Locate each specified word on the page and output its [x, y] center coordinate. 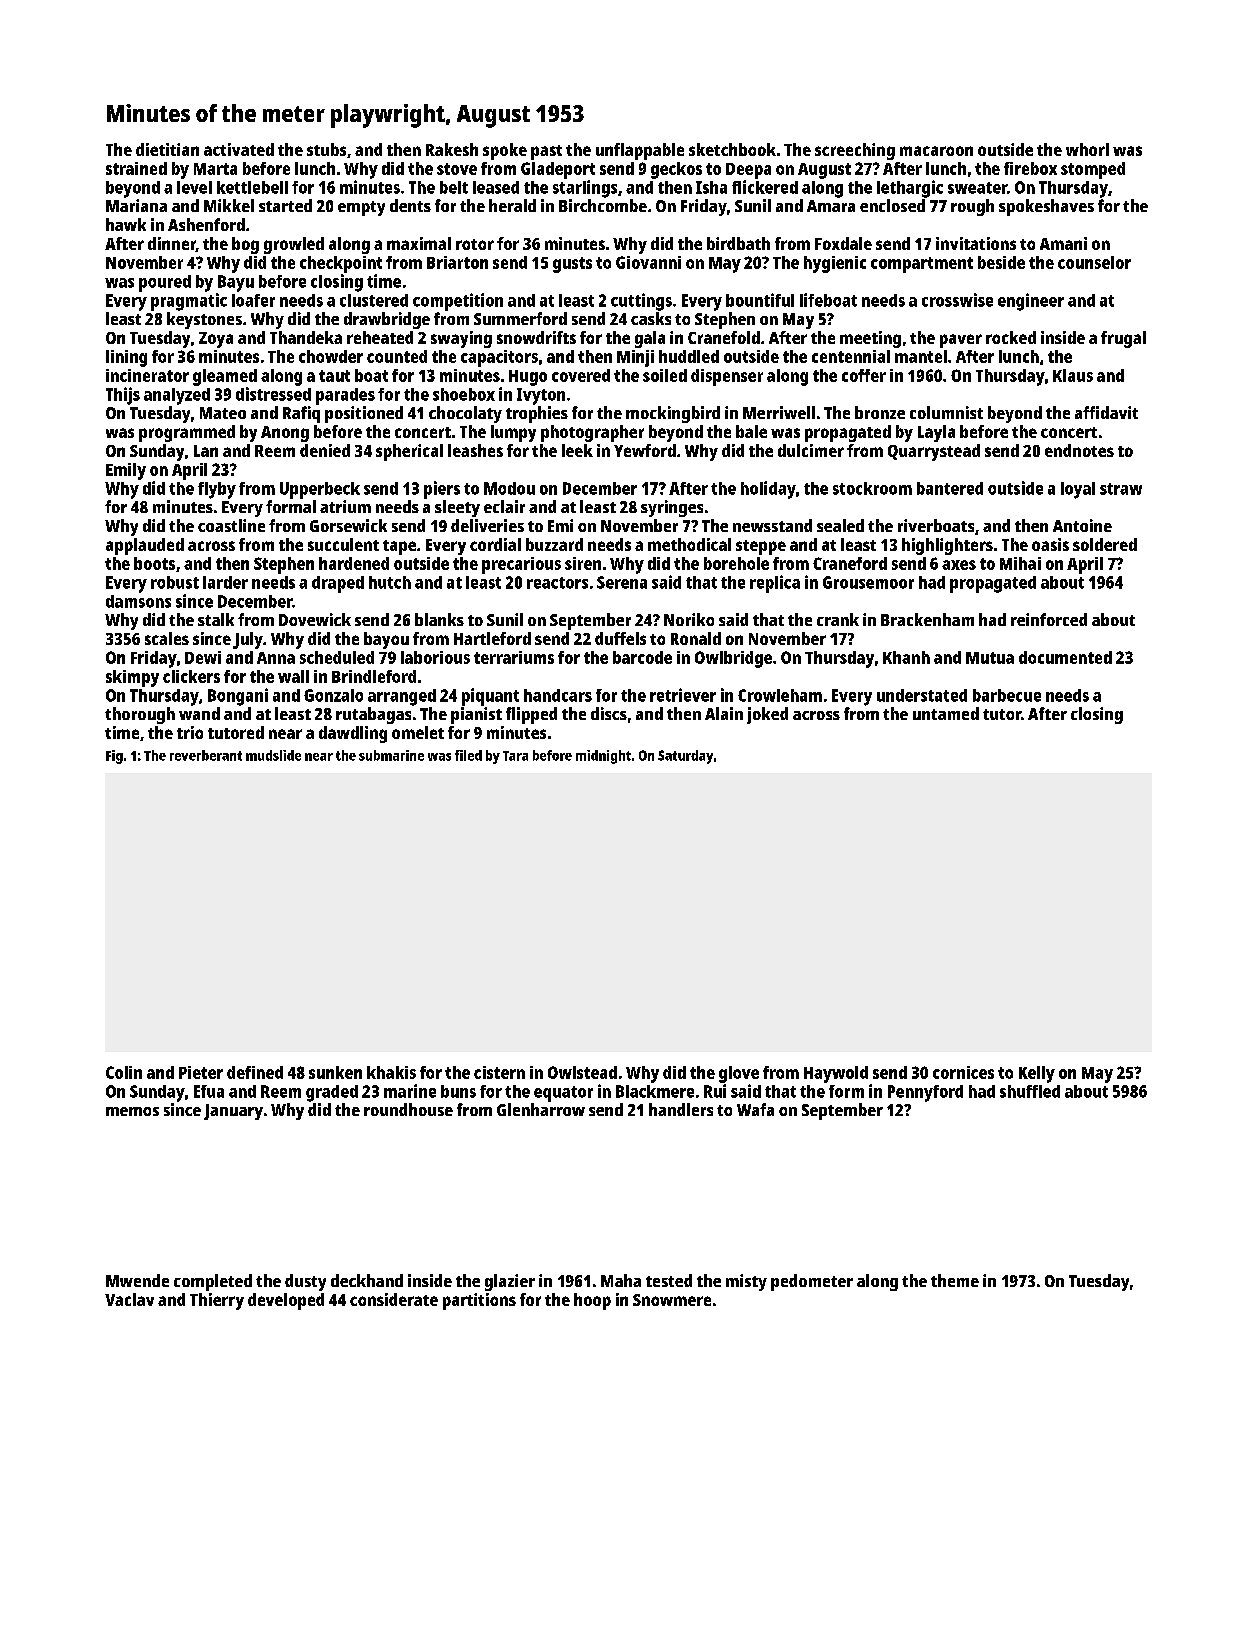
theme [955, 1280]
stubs [326, 149]
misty [746, 1282]
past [546, 152]
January [233, 1112]
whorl [1087, 149]
